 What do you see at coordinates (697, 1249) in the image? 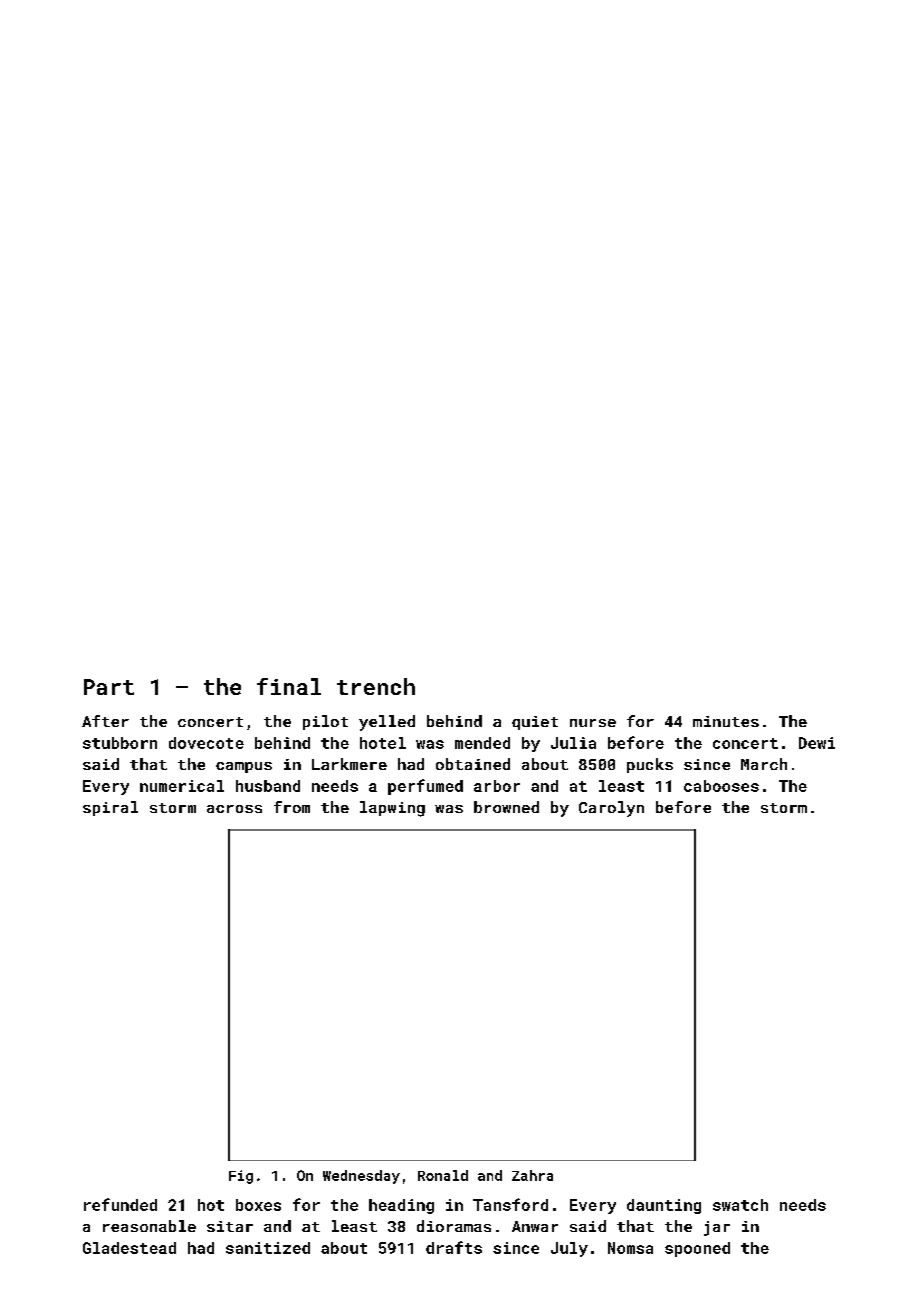
I see `spooned` at bounding box center [697, 1249].
